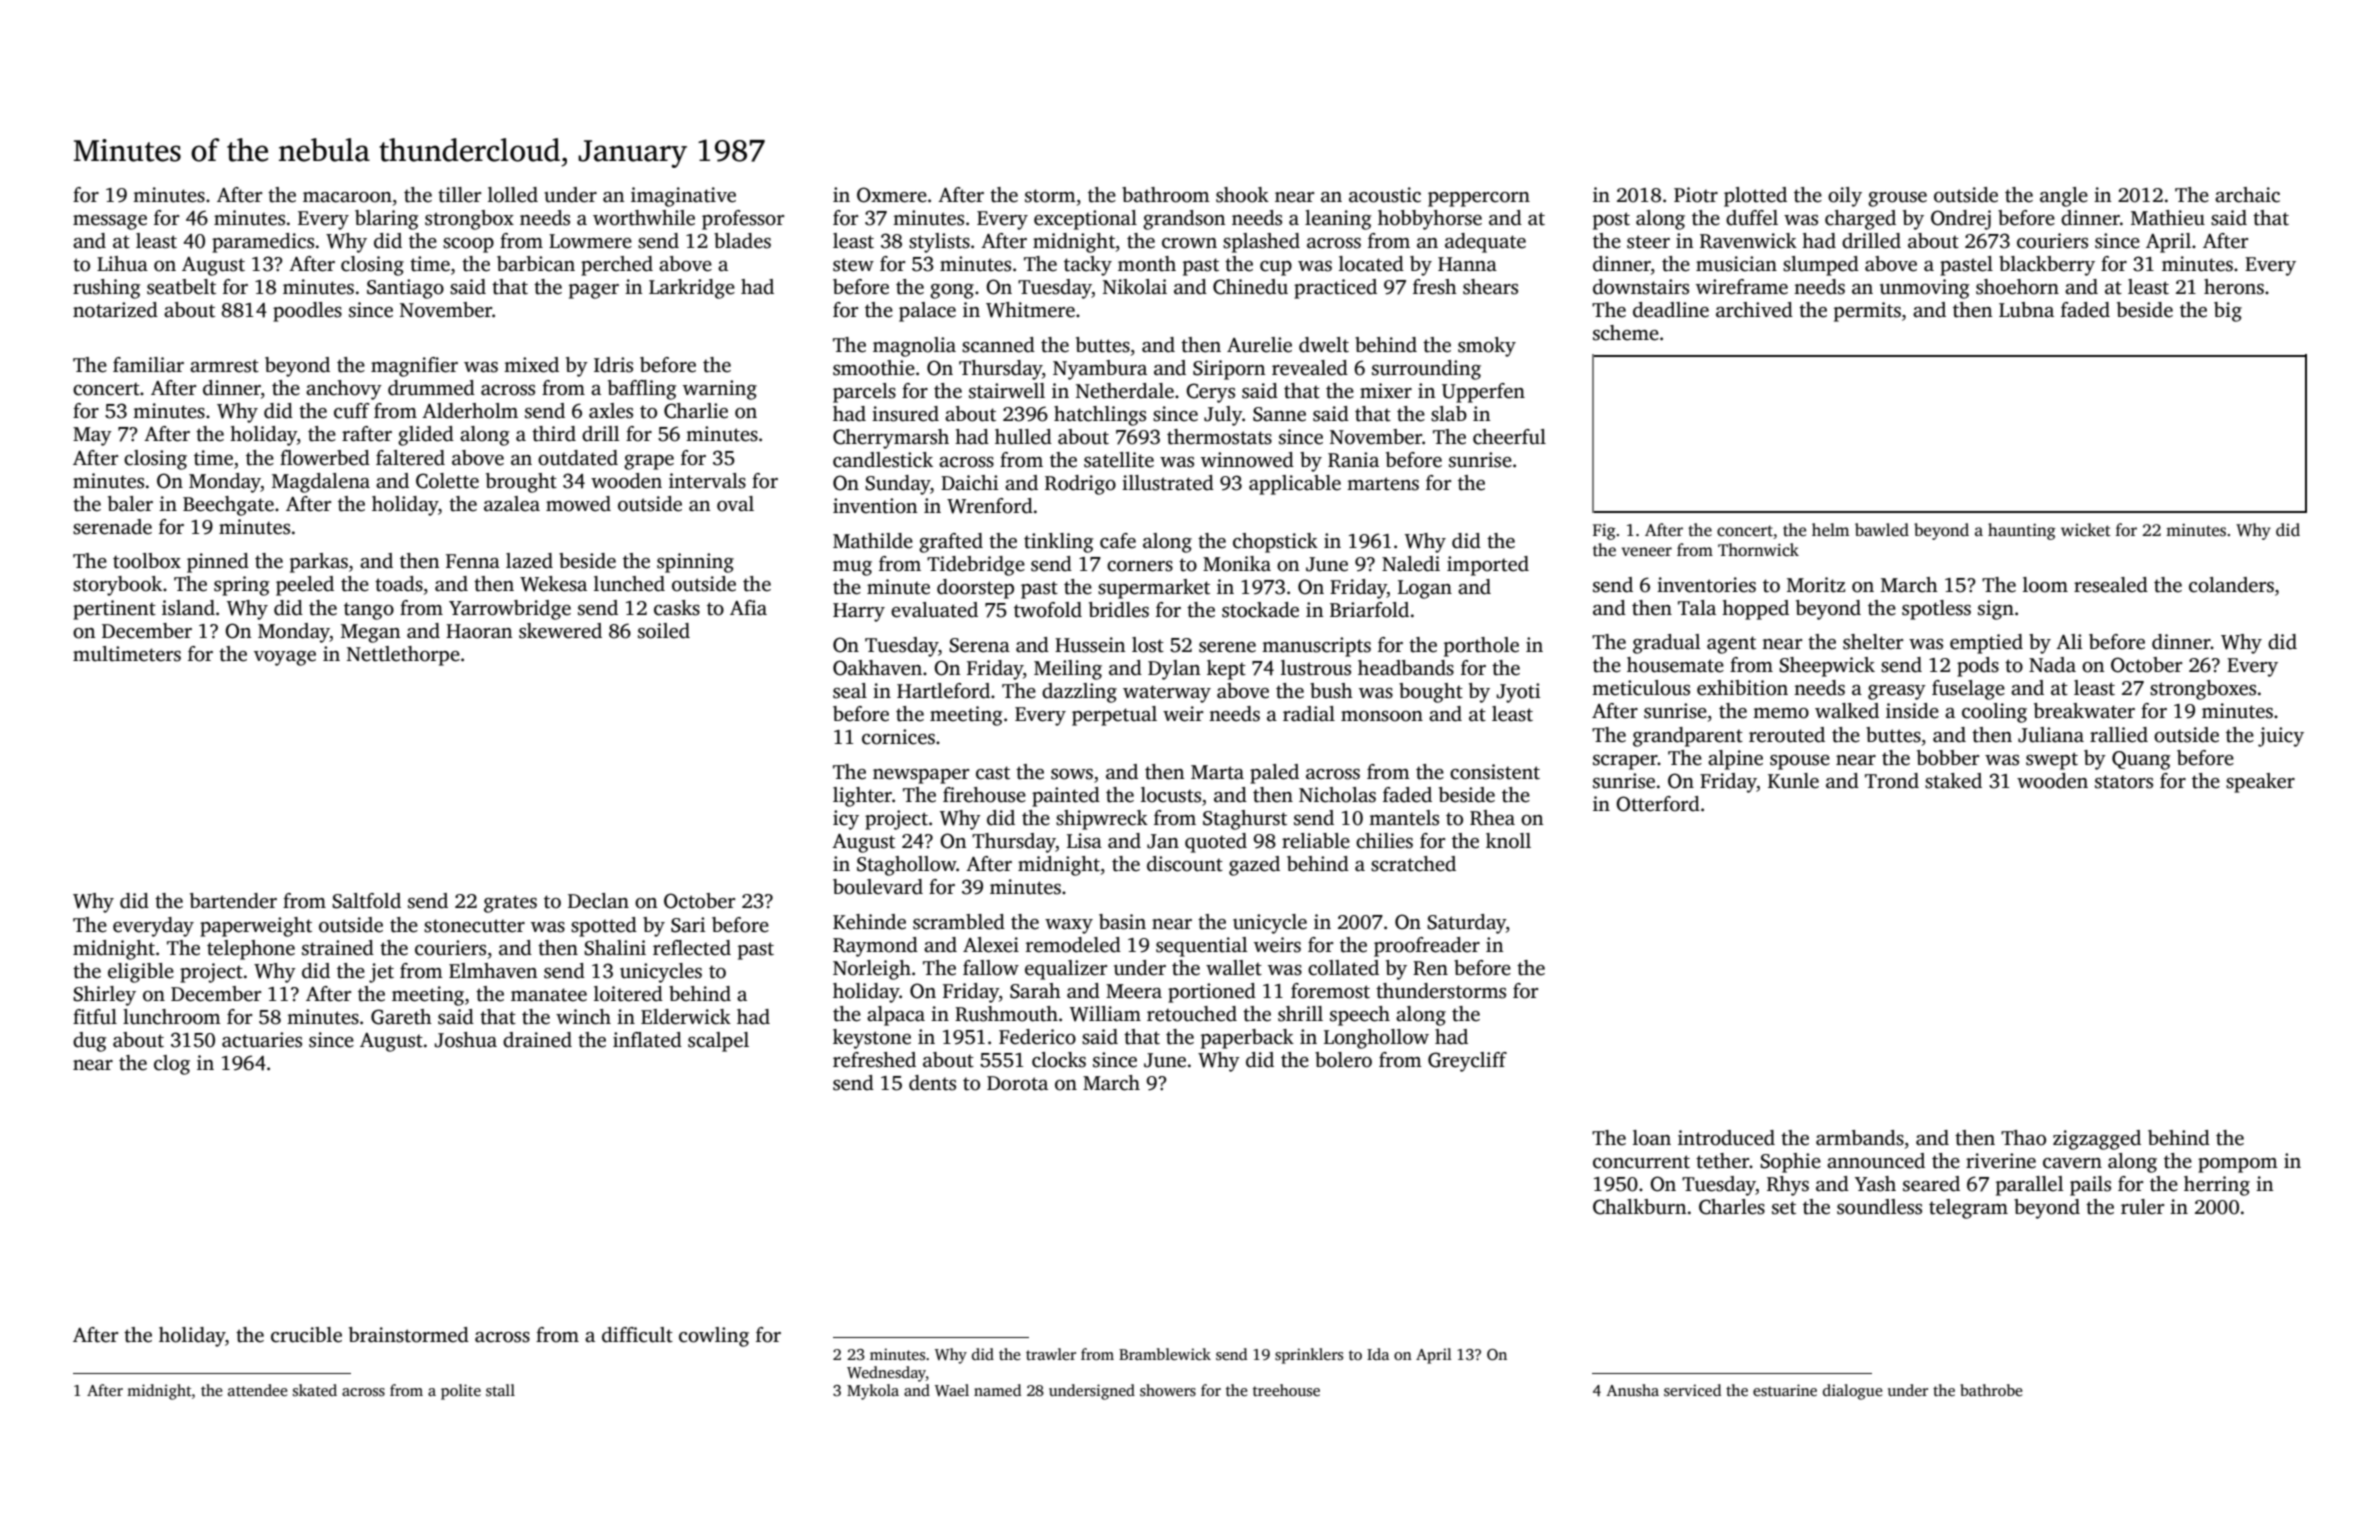  Describe the element at coordinates (263, 243) in the screenshot. I see `paramedics` at that location.
